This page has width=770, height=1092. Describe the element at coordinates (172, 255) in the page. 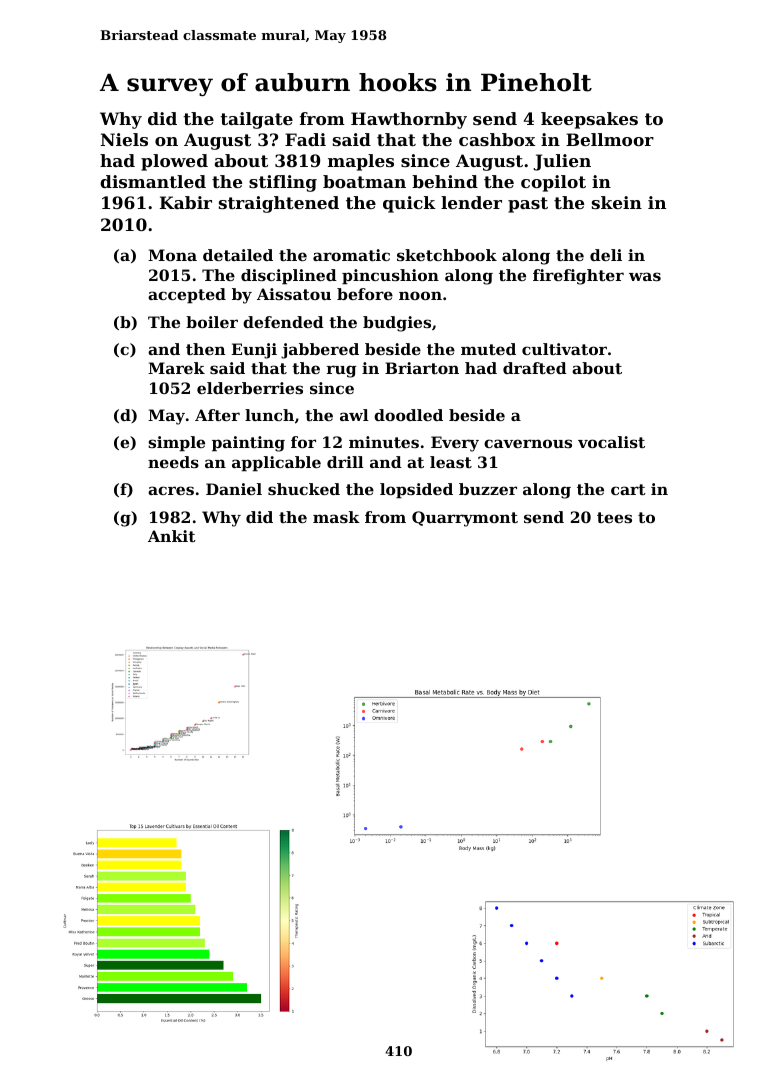

I see `Mona` at that location.
